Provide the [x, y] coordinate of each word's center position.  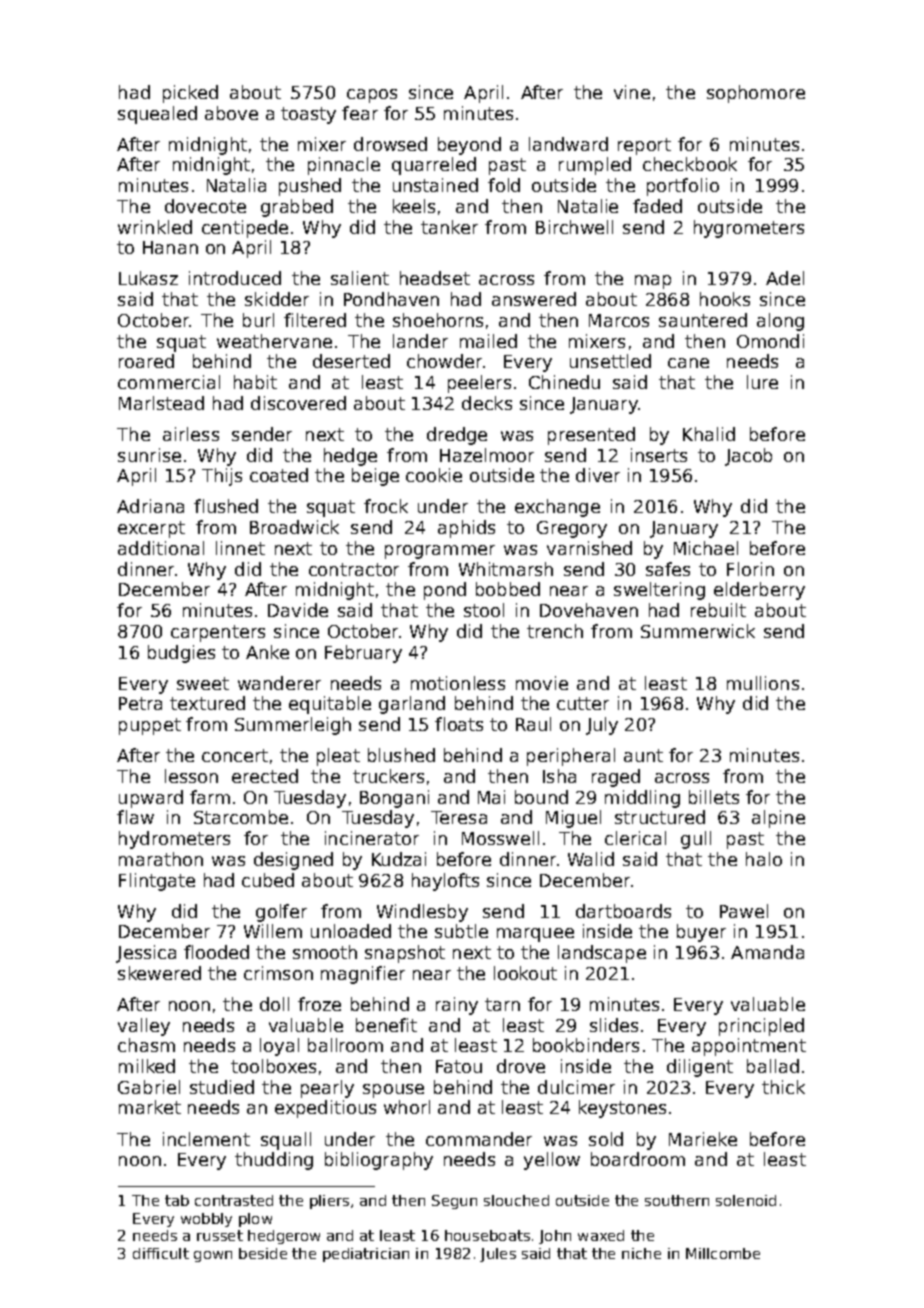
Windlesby [422, 913]
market [150, 1107]
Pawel [744, 911]
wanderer [279, 683]
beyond [469, 146]
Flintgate [157, 882]
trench [555, 631]
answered [534, 299]
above [231, 113]
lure [762, 382]
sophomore [756, 94]
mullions [763, 683]
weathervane [274, 341]
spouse [393, 1091]
